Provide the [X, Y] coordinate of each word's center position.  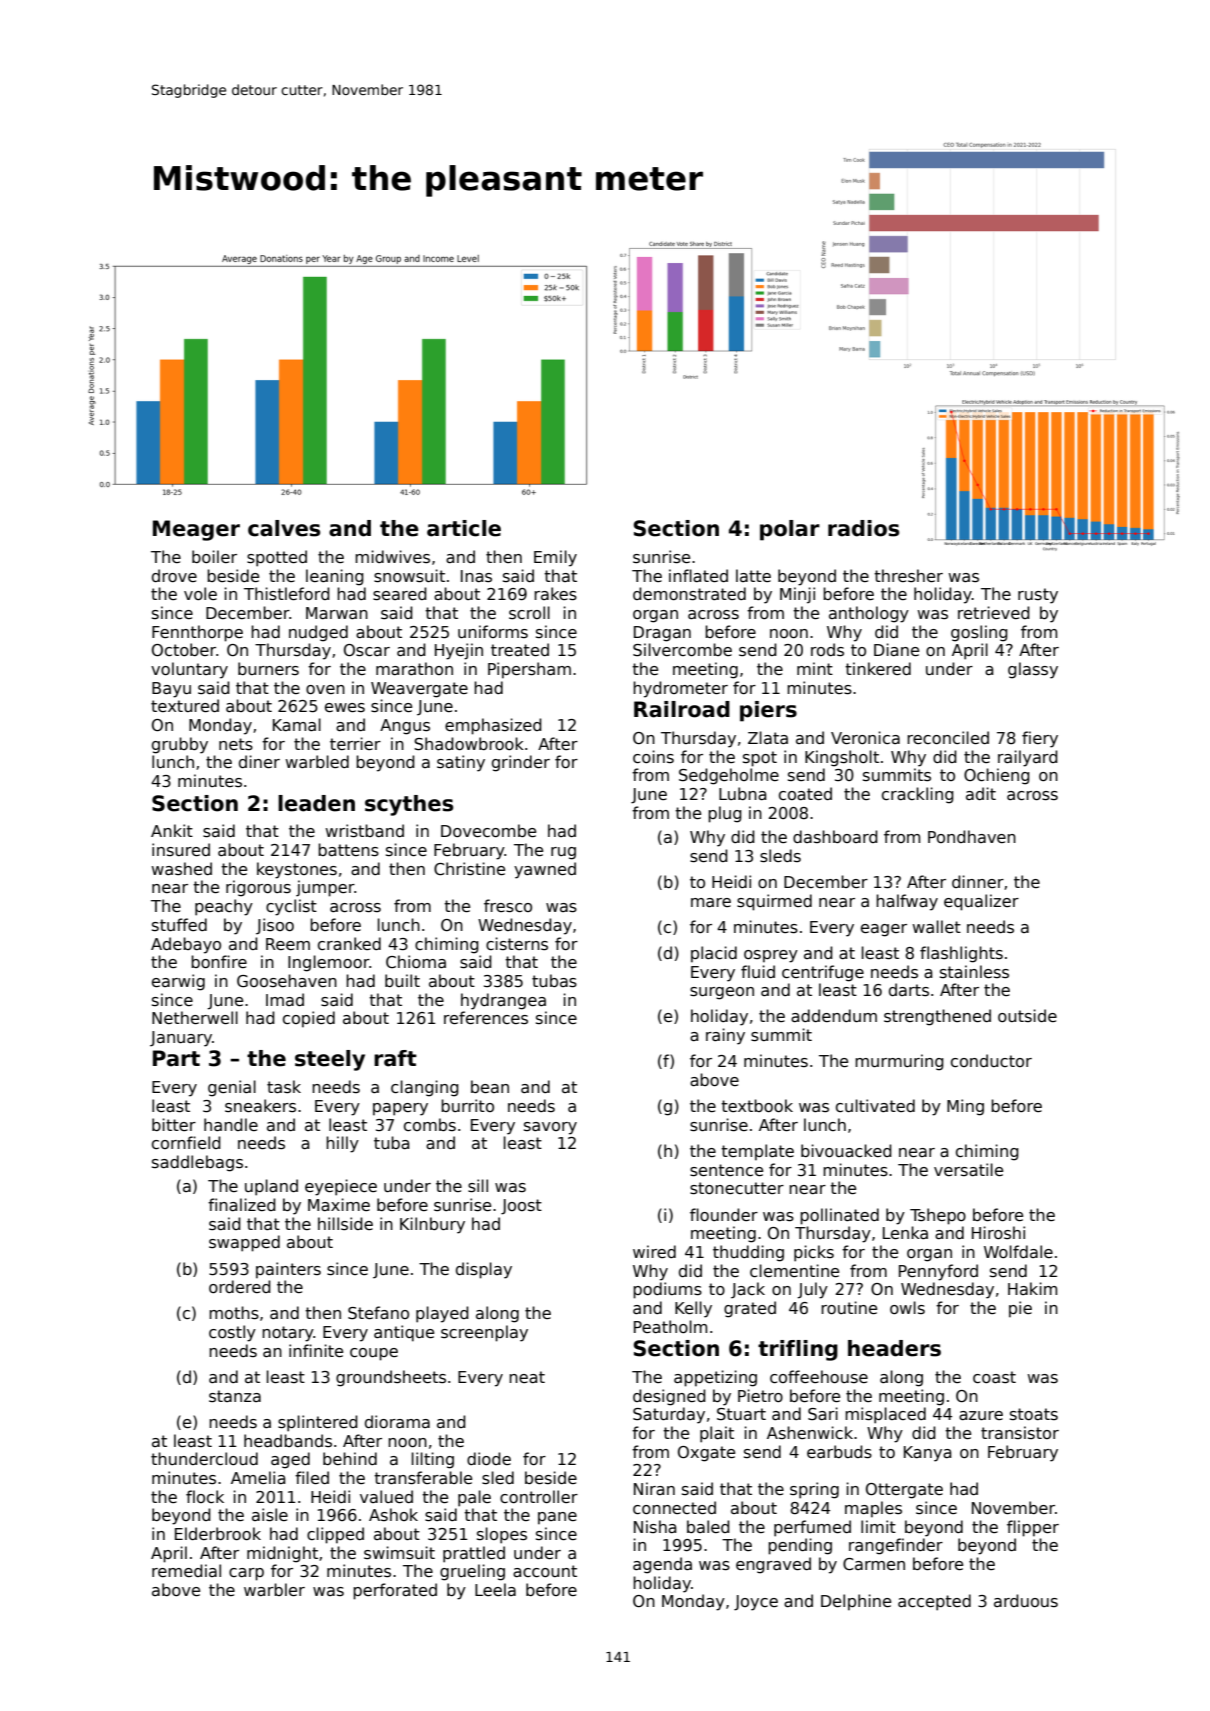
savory [550, 1128]
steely [330, 1060]
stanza [235, 1396]
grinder [521, 763]
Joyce [756, 1603]
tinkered [878, 668]
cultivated [875, 1105]
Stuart [741, 1414]
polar [790, 530]
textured [185, 705]
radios [863, 528]
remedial [186, 1570]
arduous [1026, 1600]
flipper [1033, 1528]
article [464, 528]
